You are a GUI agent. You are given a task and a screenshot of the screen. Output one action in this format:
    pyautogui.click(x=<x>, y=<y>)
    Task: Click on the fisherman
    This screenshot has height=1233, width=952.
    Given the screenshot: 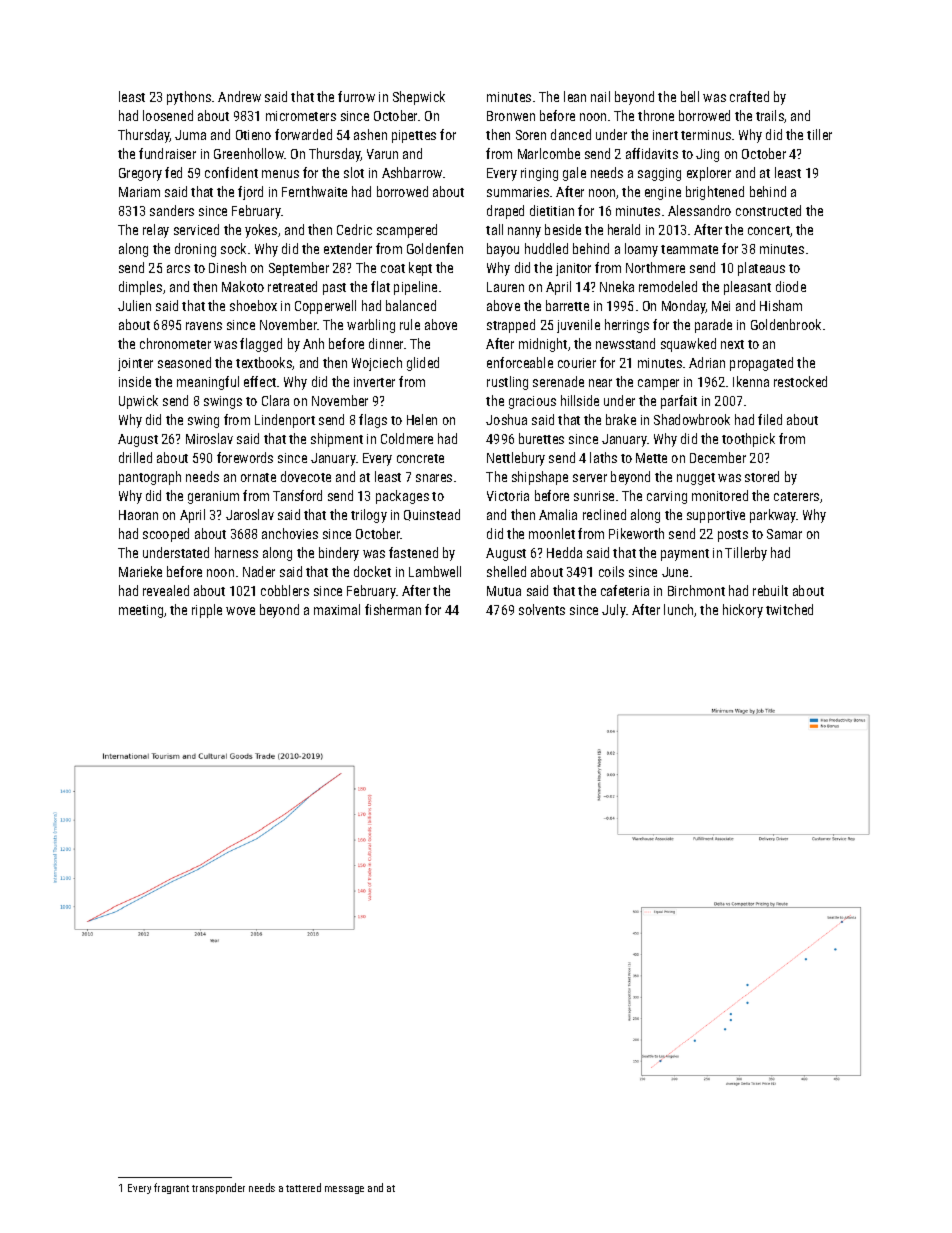 What is the action you would take?
    pyautogui.click(x=393, y=609)
